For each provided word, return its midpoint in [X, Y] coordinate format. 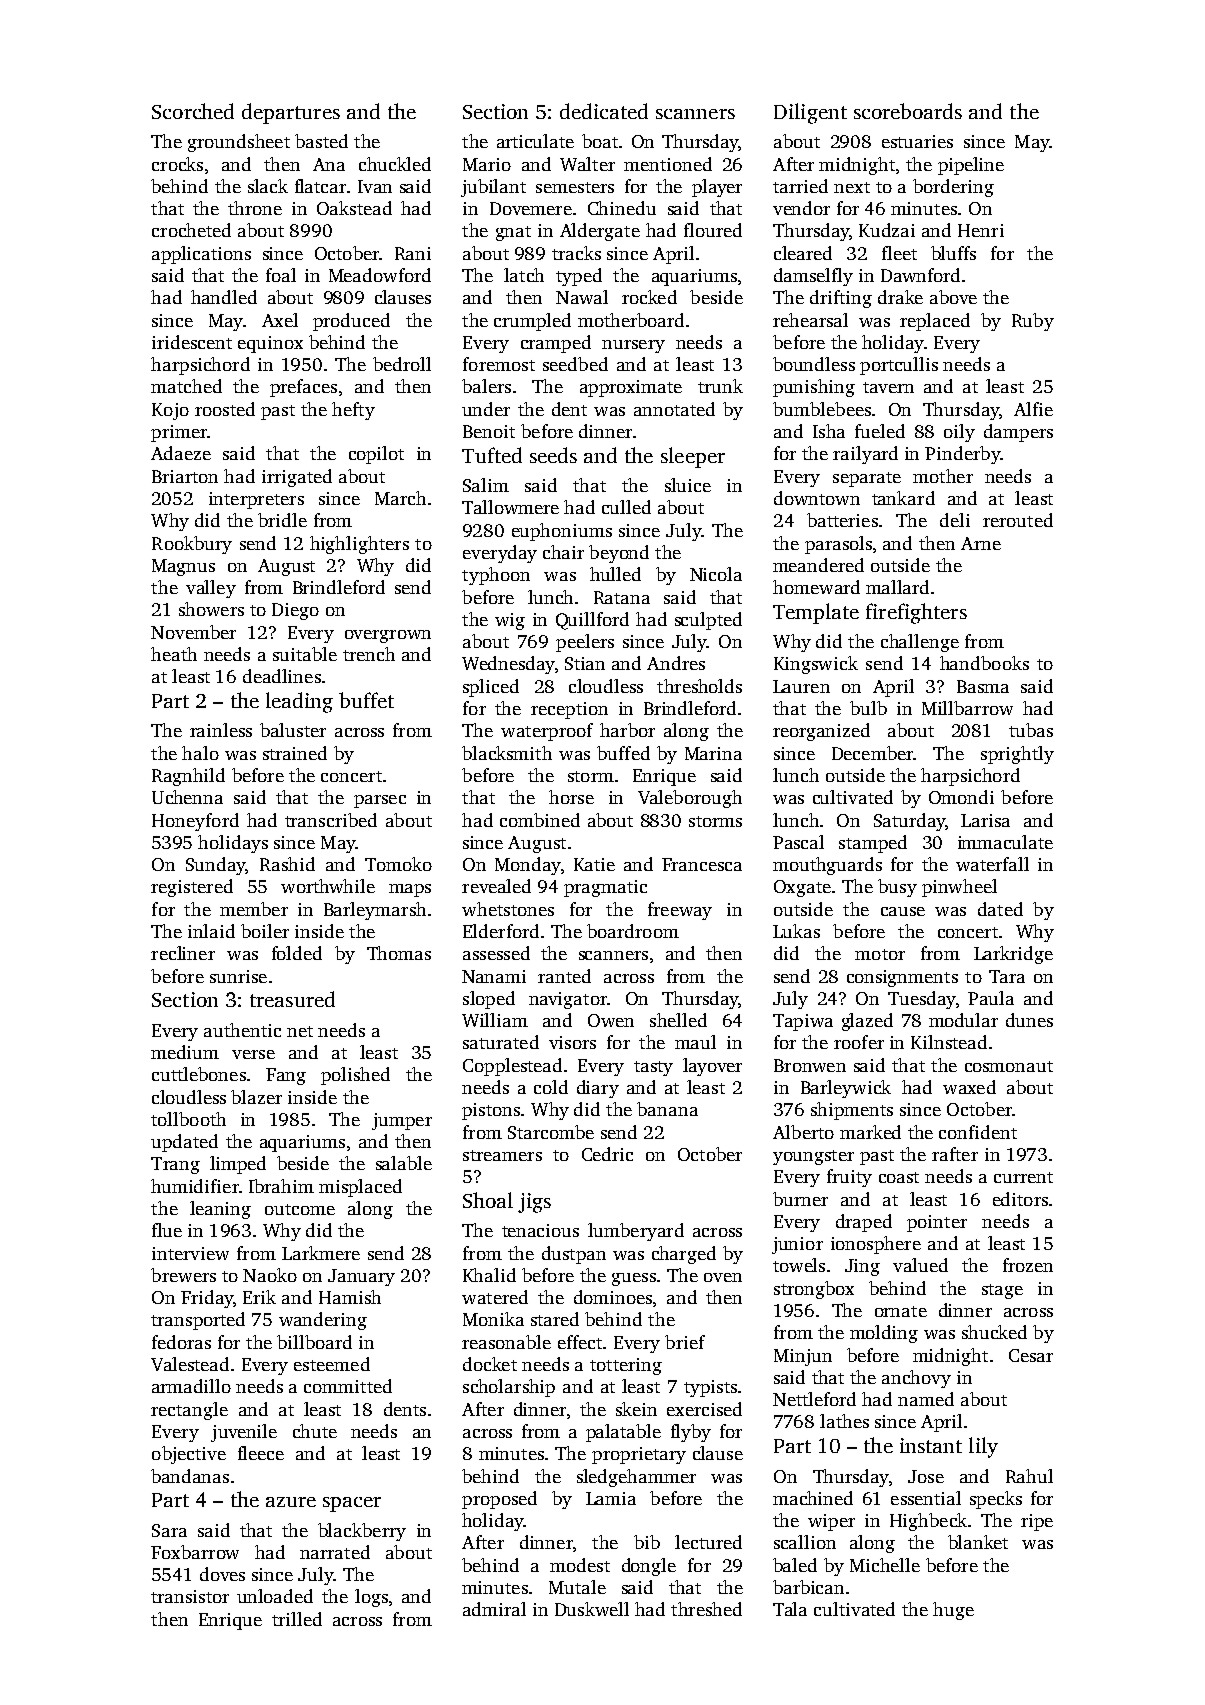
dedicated [604, 111]
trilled [297, 1619]
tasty [653, 1068]
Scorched [193, 111]
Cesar [1031, 1355]
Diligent [810, 113]
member [254, 909]
